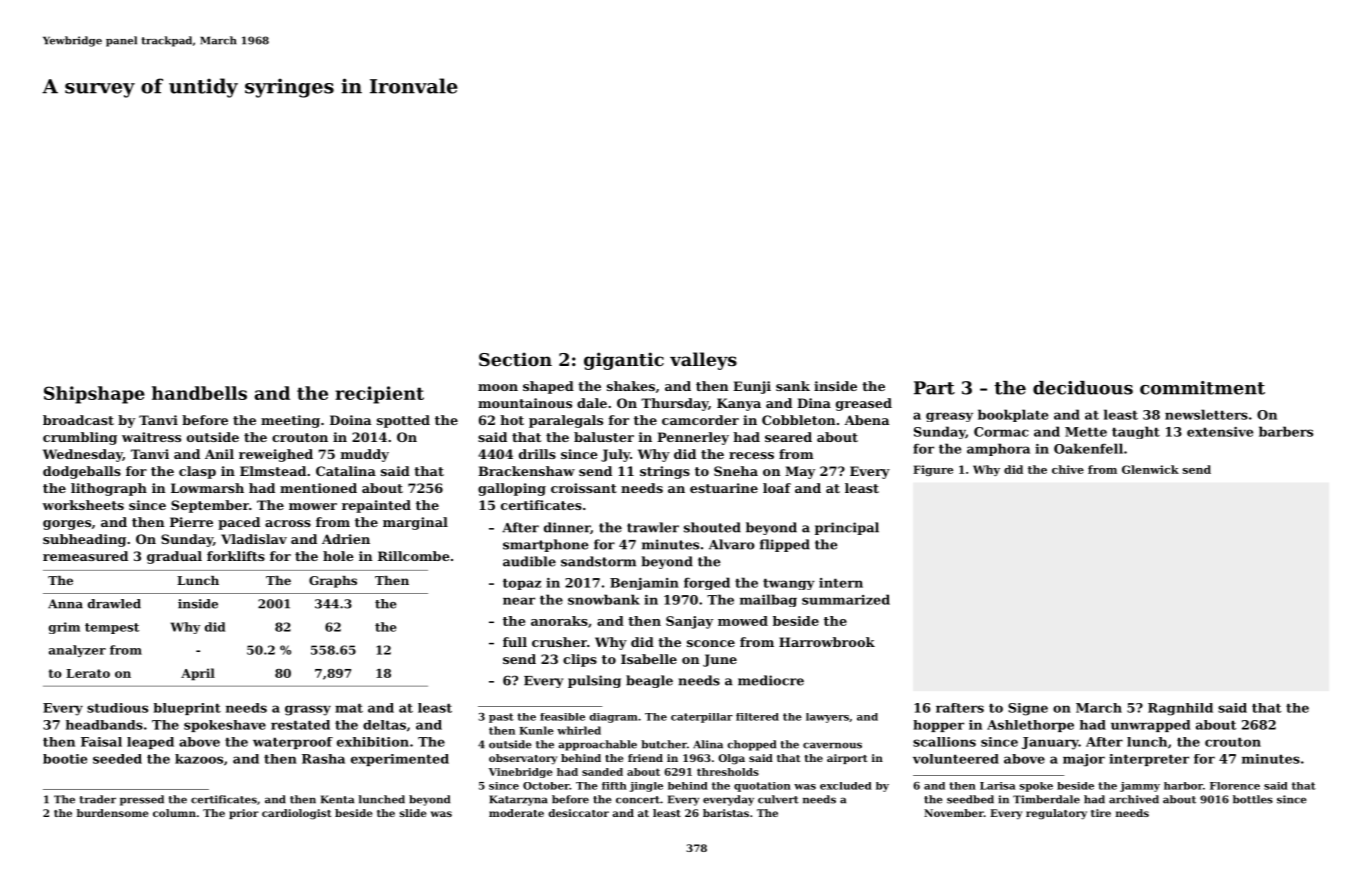 This screenshot has width=1372, height=887. Describe the element at coordinates (866, 420) in the screenshot. I see `Abena` at that location.
